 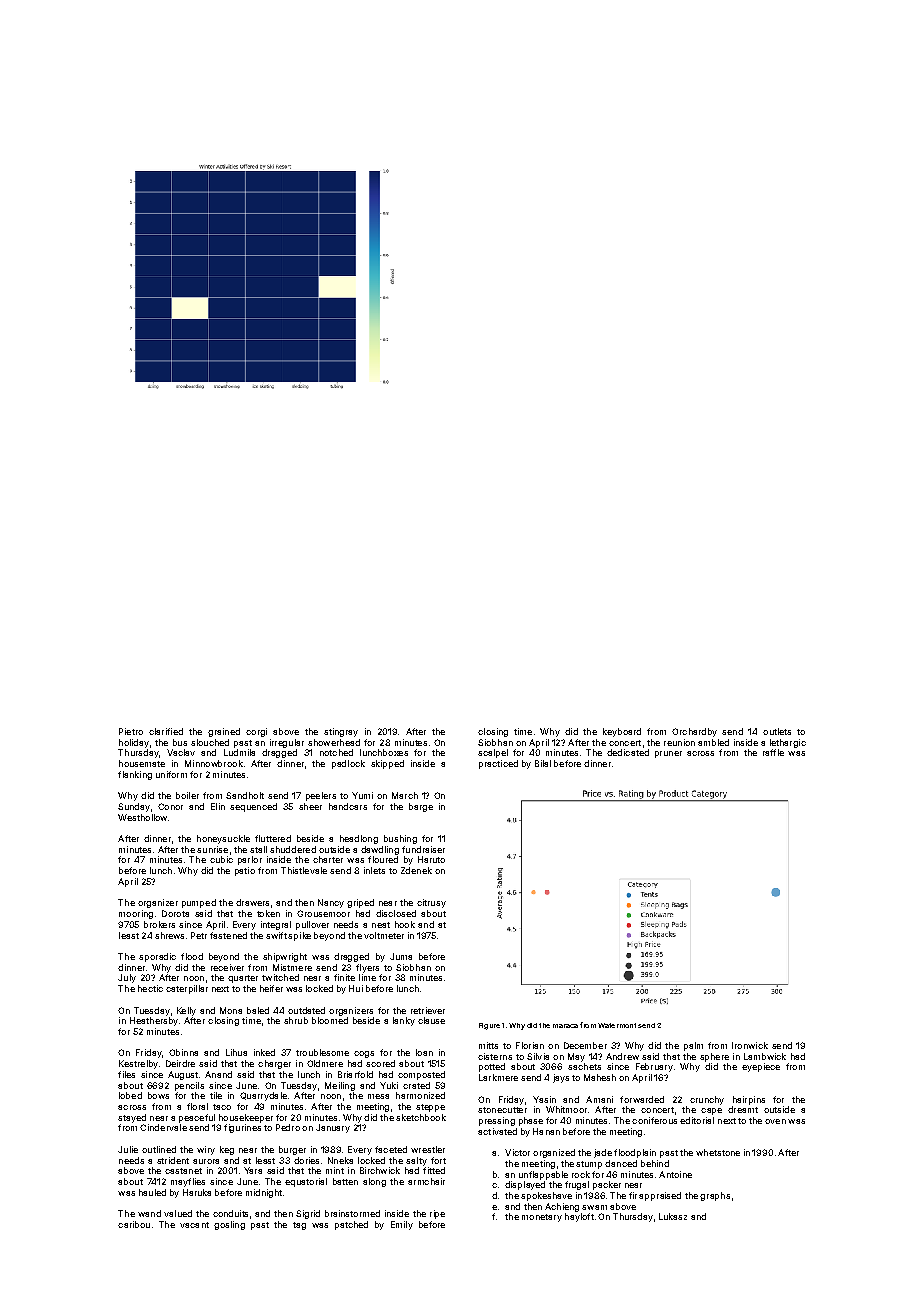 What do you see at coordinates (149, 1213) in the screenshot?
I see `wand` at bounding box center [149, 1213].
